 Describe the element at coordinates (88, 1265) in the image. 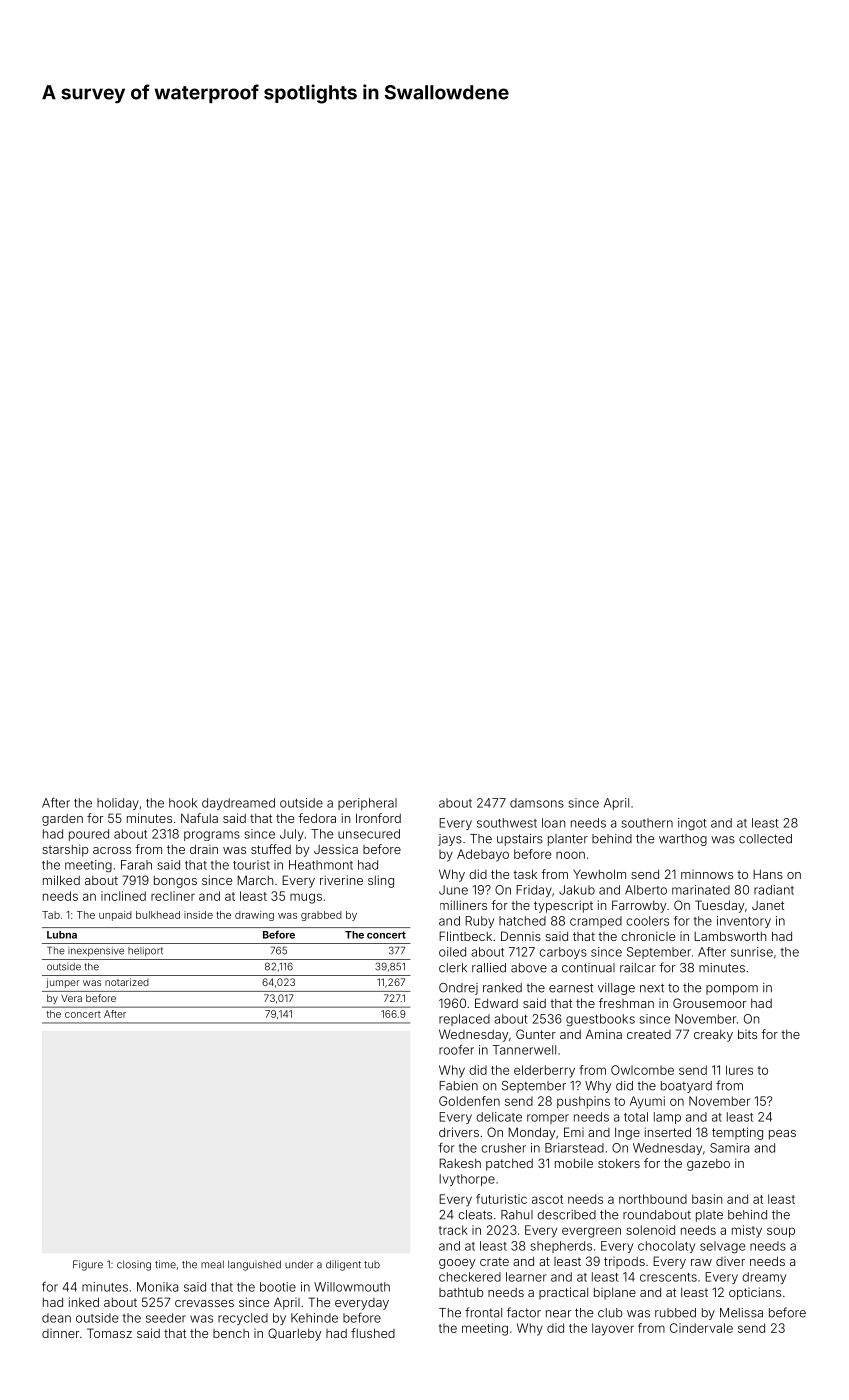

I see `Figure` at that location.
